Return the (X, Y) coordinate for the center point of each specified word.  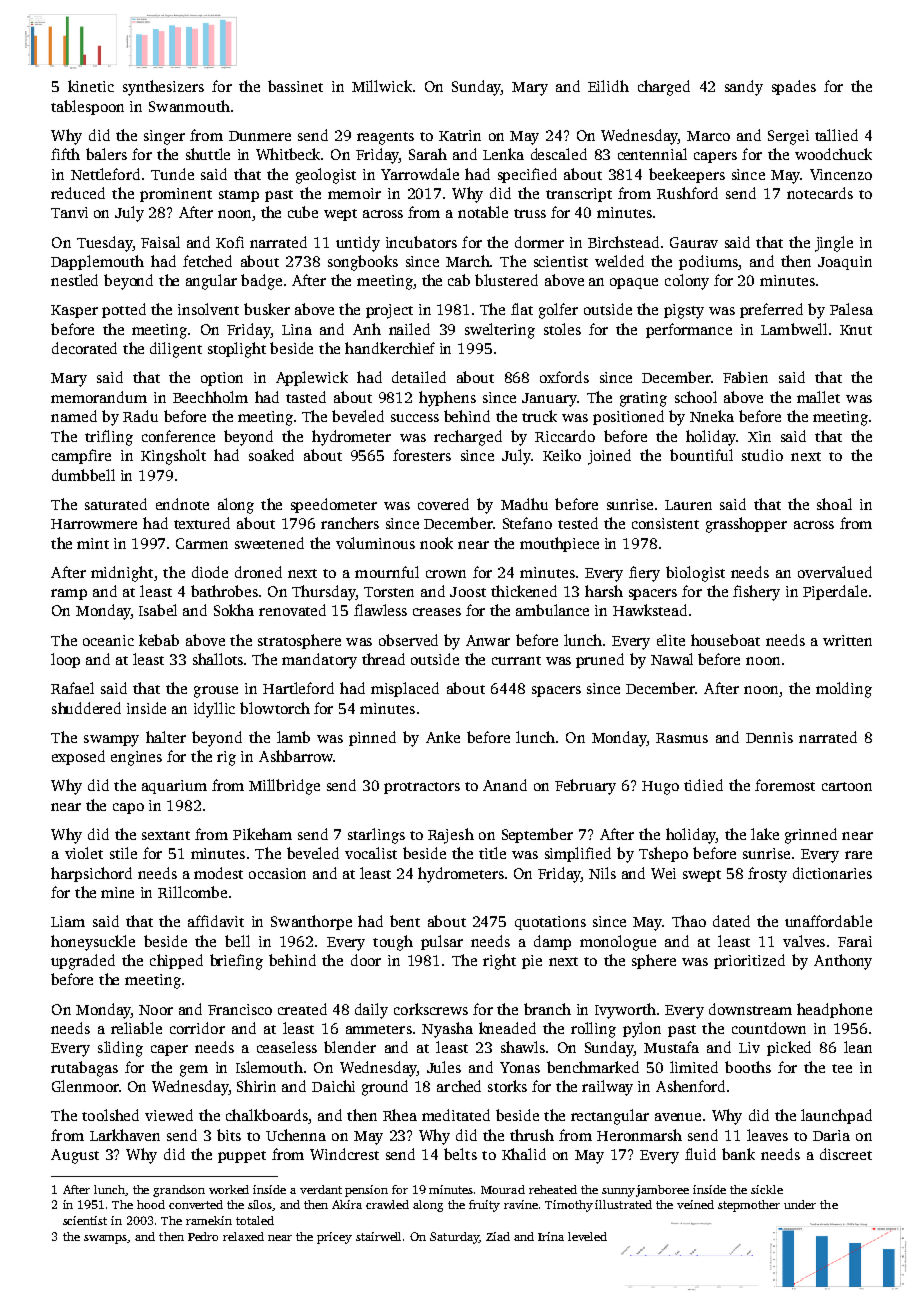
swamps (106, 1239)
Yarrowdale (420, 174)
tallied (836, 135)
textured (202, 523)
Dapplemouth (97, 262)
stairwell (378, 1236)
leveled (587, 1236)
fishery (756, 593)
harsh (604, 591)
